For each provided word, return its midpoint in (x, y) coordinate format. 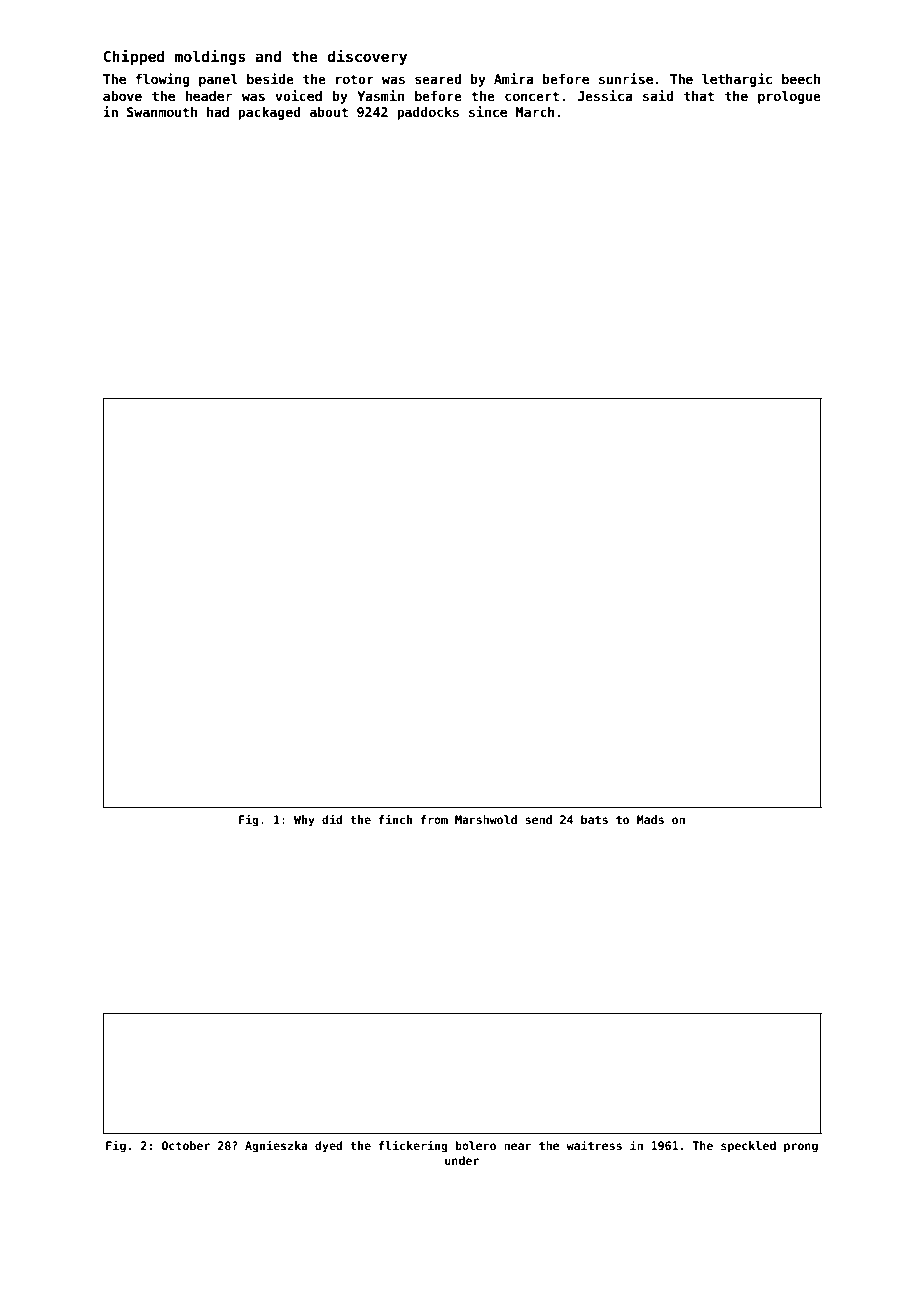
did (332, 819)
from (434, 819)
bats (594, 819)
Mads (650, 819)
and (268, 56)
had (218, 112)
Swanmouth (162, 112)
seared (438, 79)
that (699, 96)
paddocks (428, 113)
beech (801, 79)
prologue (789, 97)
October (186, 1145)
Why (304, 821)
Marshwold (486, 819)
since (488, 111)
